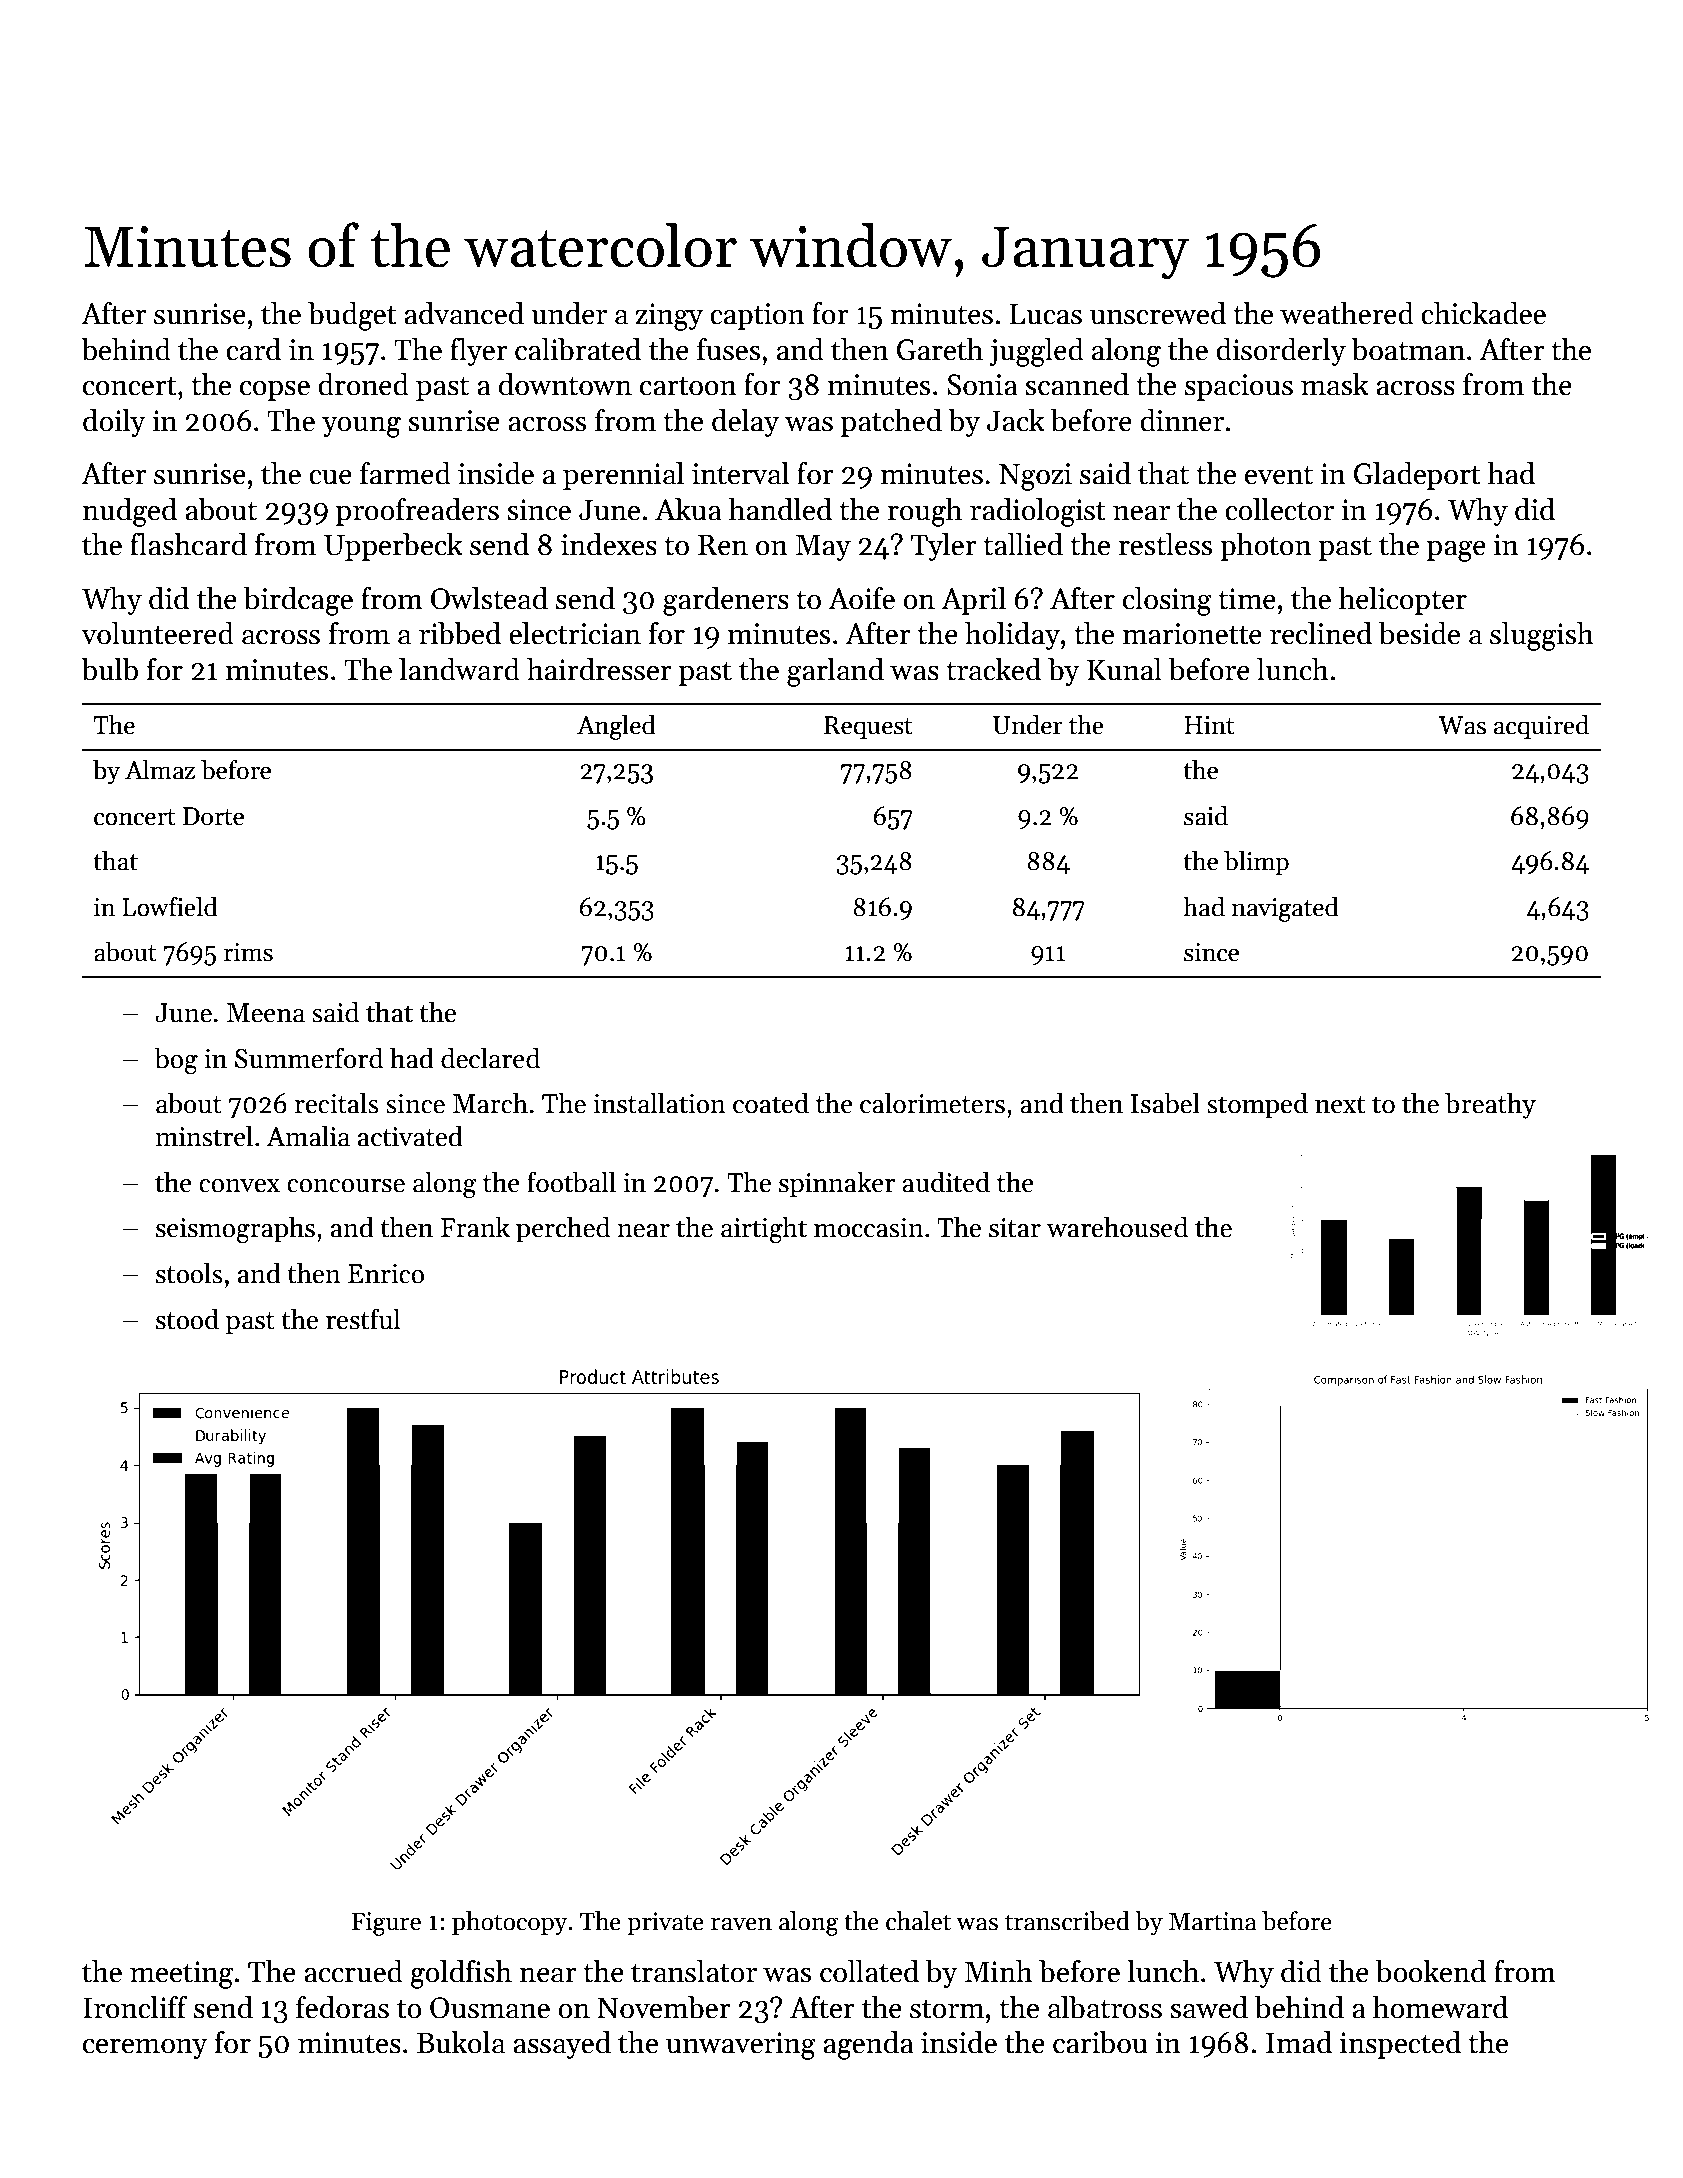 The image size is (1683, 2178). I want to click on moccasin, so click(869, 1228).
